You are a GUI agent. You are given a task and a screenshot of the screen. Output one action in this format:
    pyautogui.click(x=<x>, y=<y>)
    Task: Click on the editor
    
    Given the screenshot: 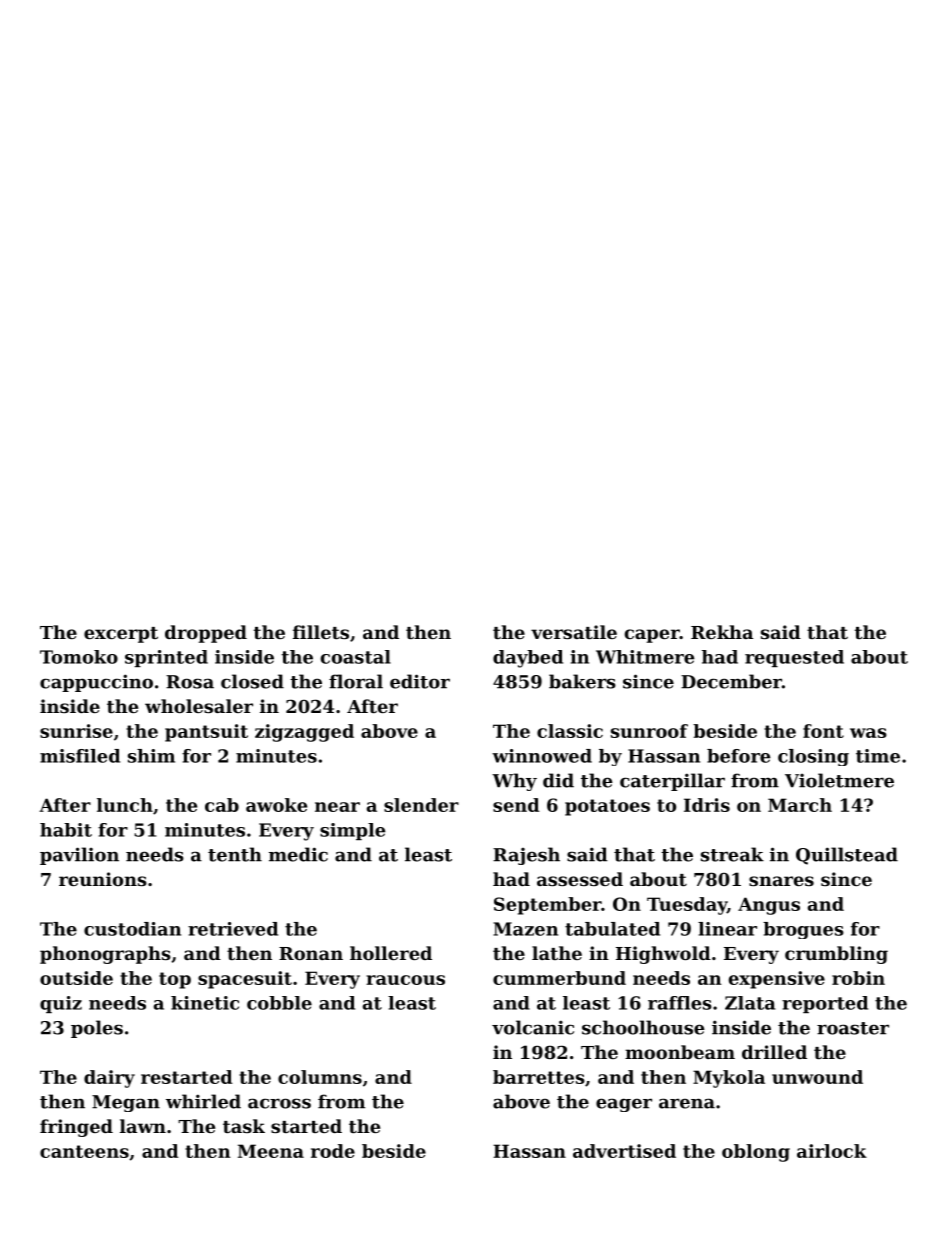 What is the action you would take?
    pyautogui.click(x=420, y=681)
